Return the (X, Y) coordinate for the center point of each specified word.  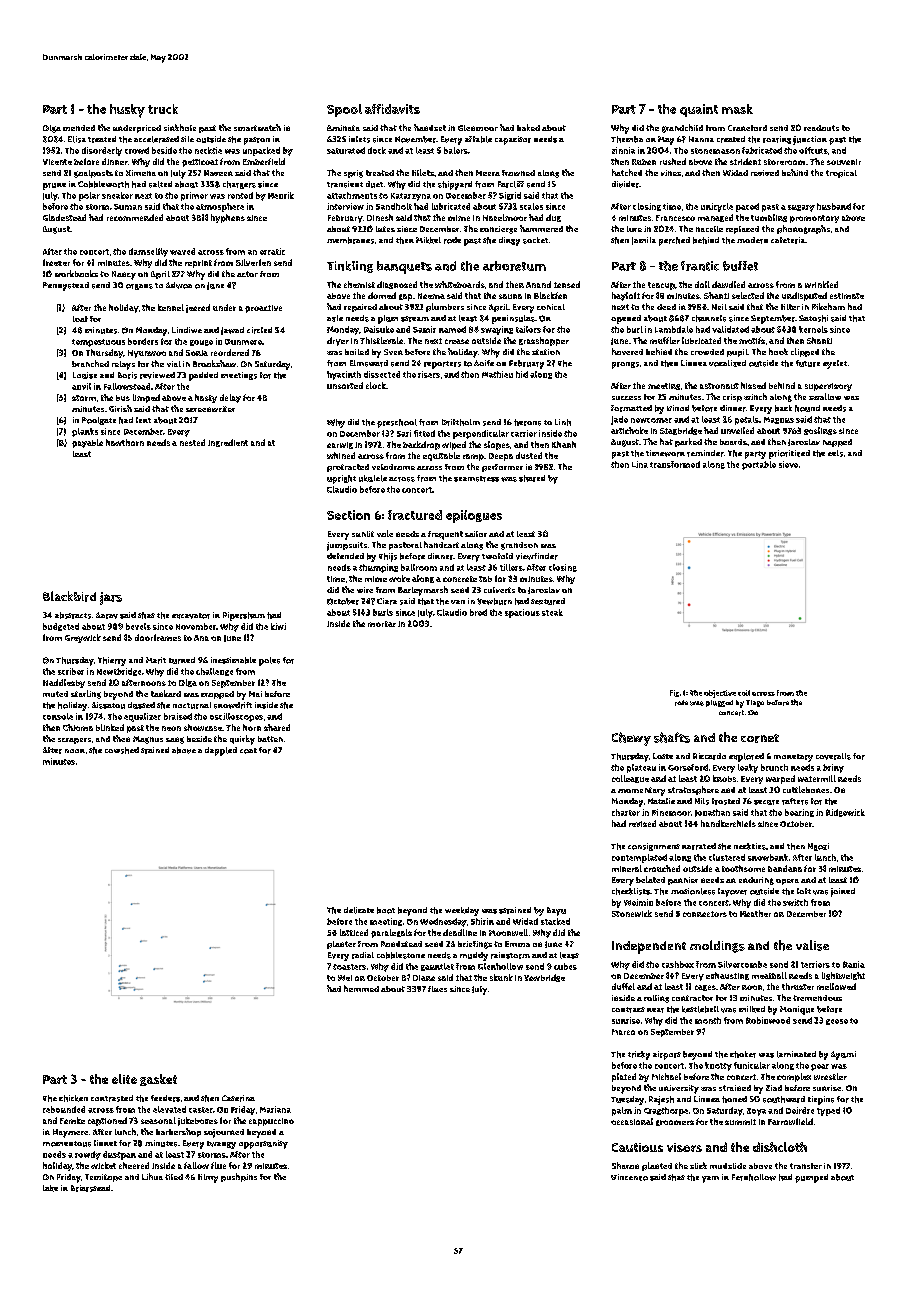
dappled (221, 751)
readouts (821, 128)
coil (744, 693)
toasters (349, 967)
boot (386, 910)
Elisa (77, 139)
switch (795, 902)
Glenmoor (478, 128)
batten (270, 739)
